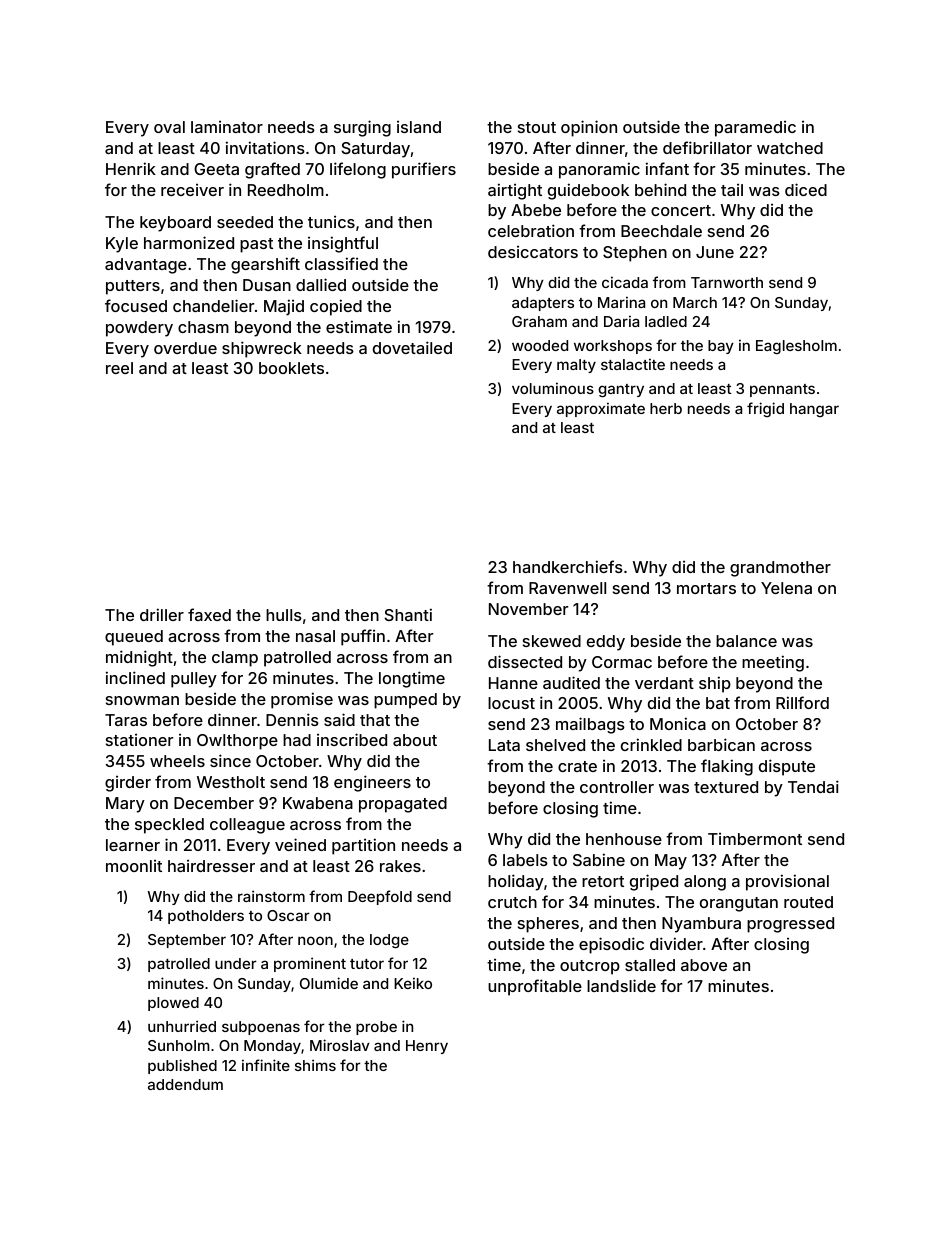  What do you see at coordinates (413, 983) in the screenshot?
I see `Keiko` at bounding box center [413, 983].
